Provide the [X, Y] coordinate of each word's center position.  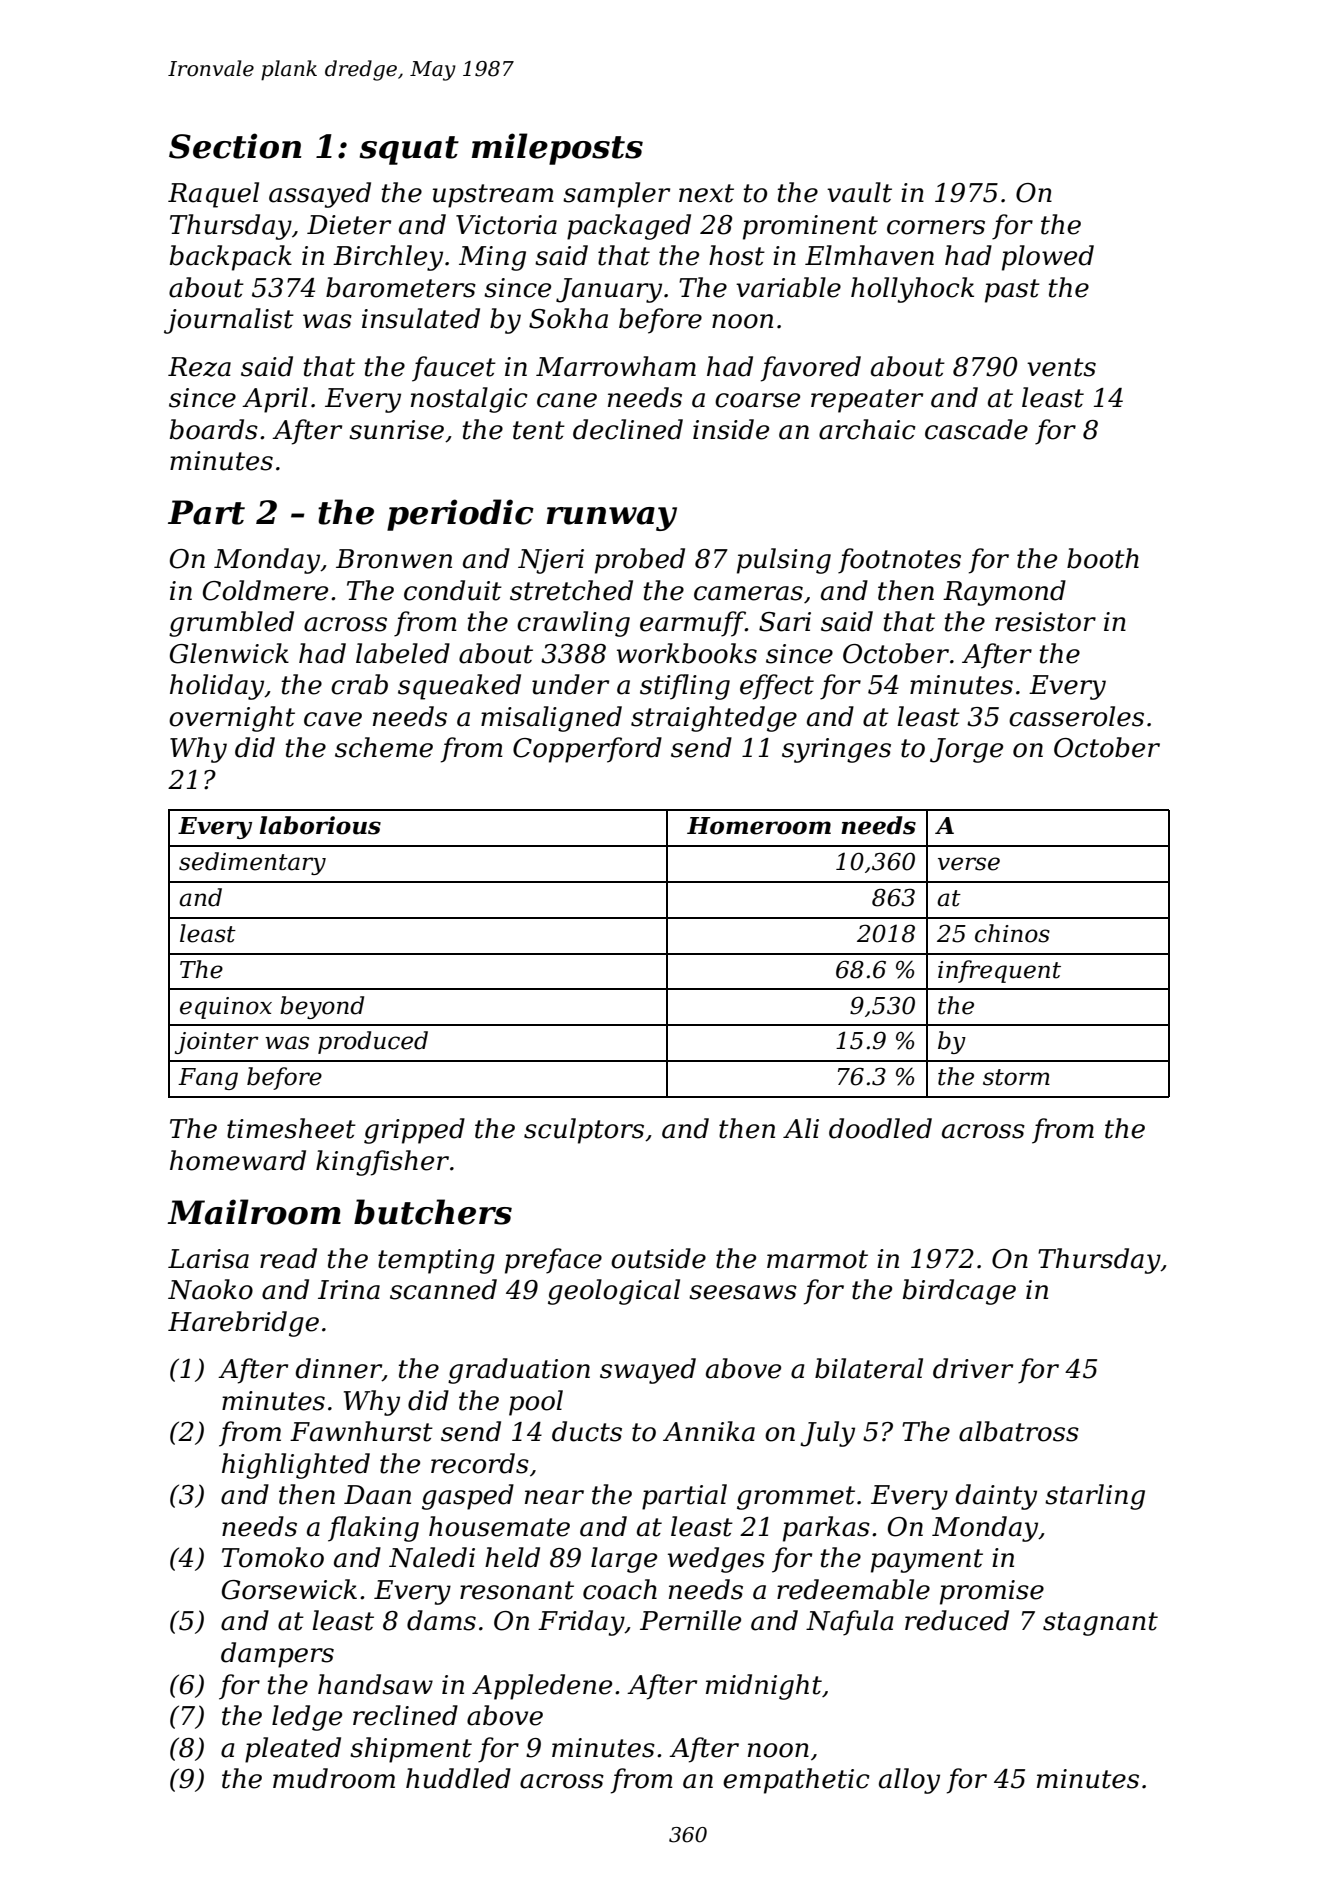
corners [936, 227]
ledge [307, 1718]
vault [859, 192]
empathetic [796, 1781]
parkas [826, 1529]
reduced [957, 1620]
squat [409, 150]
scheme [384, 747]
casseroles [1076, 716]
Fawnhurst [361, 1431]
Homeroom [759, 826]
